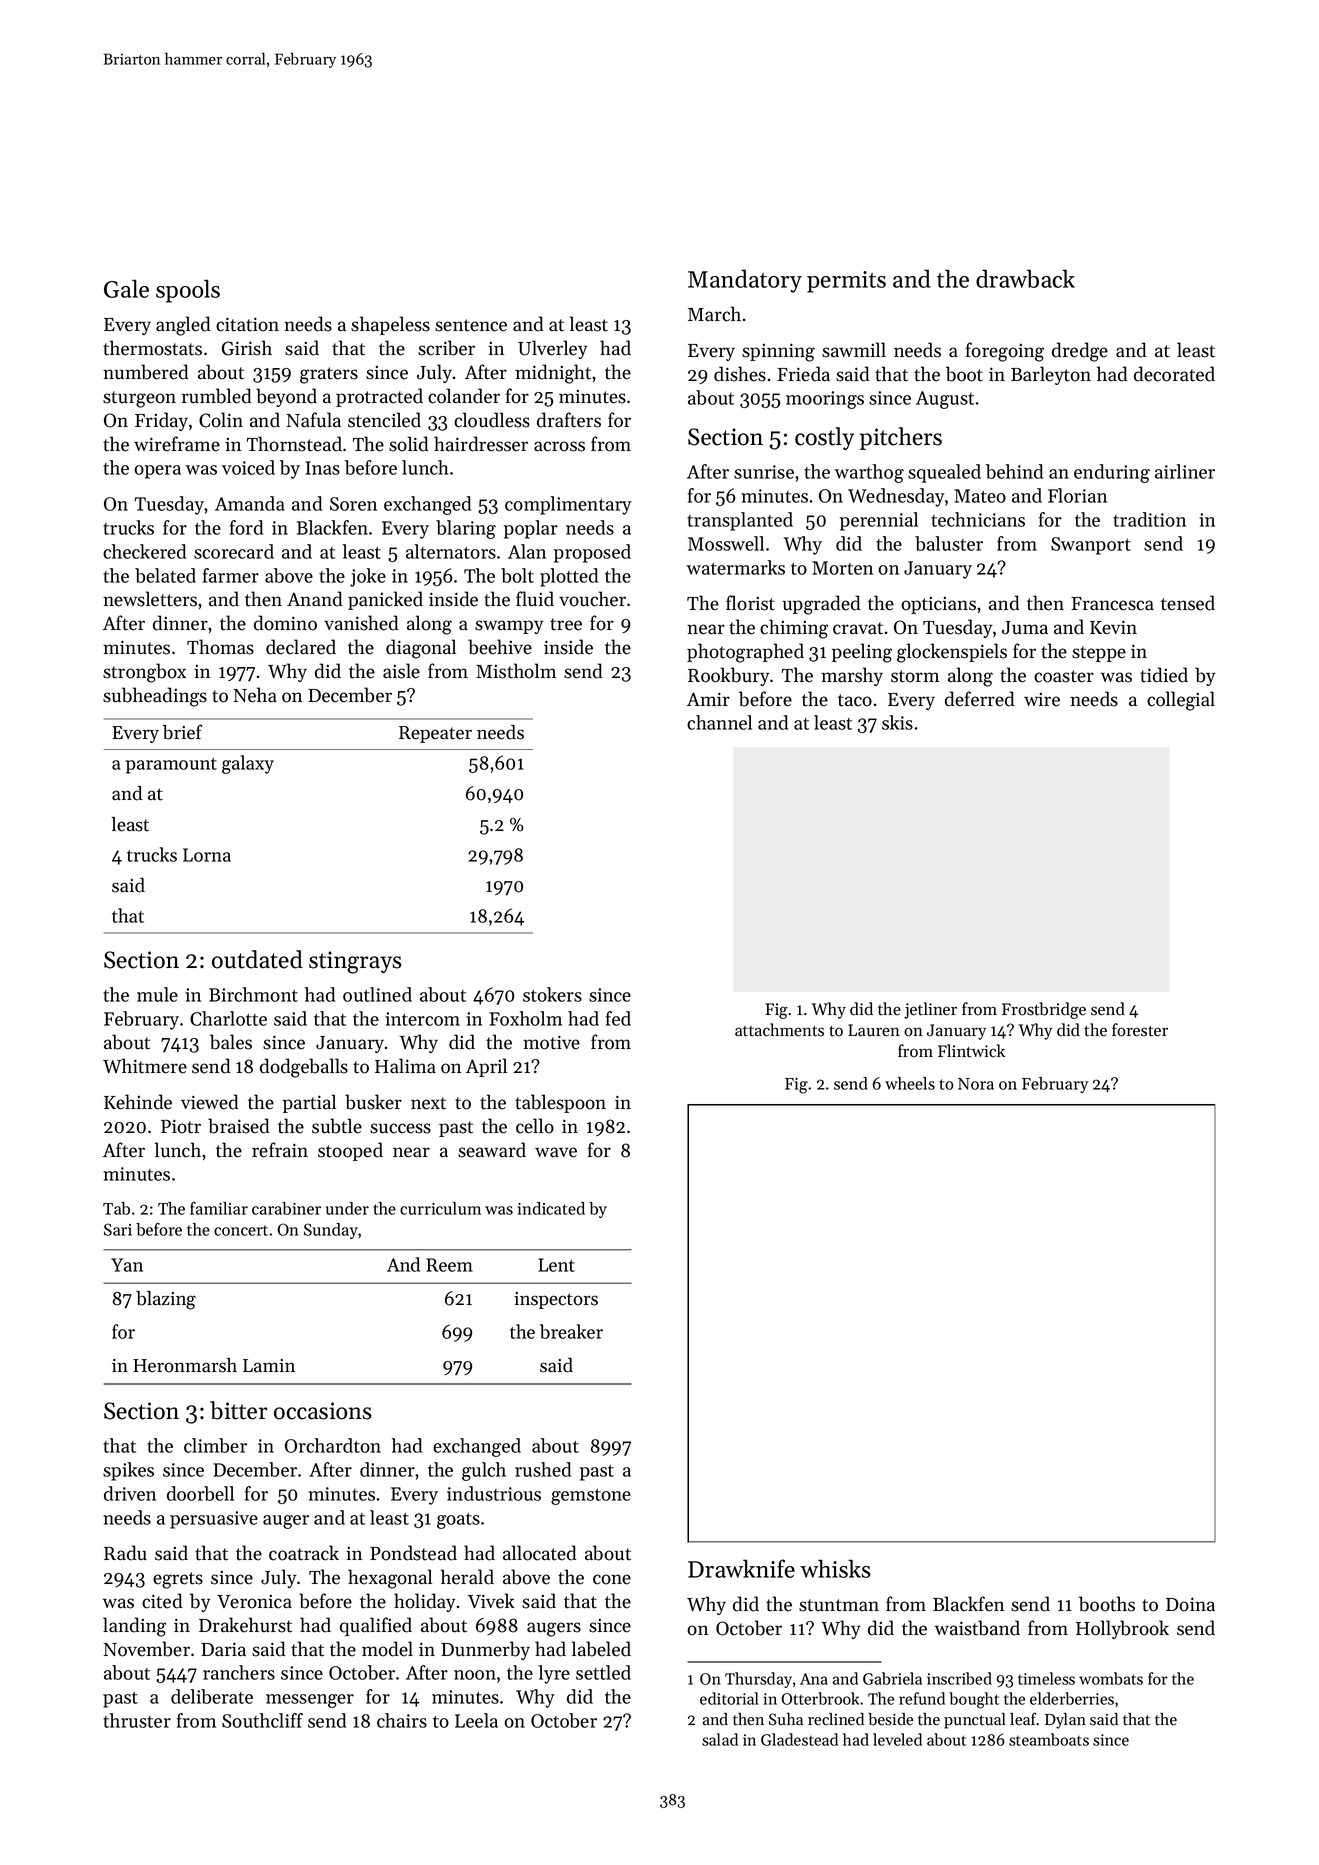 Image resolution: width=1319 pixels, height=1865 pixels. Describe the element at coordinates (1181, 701) in the screenshot. I see `collegial` at that location.
